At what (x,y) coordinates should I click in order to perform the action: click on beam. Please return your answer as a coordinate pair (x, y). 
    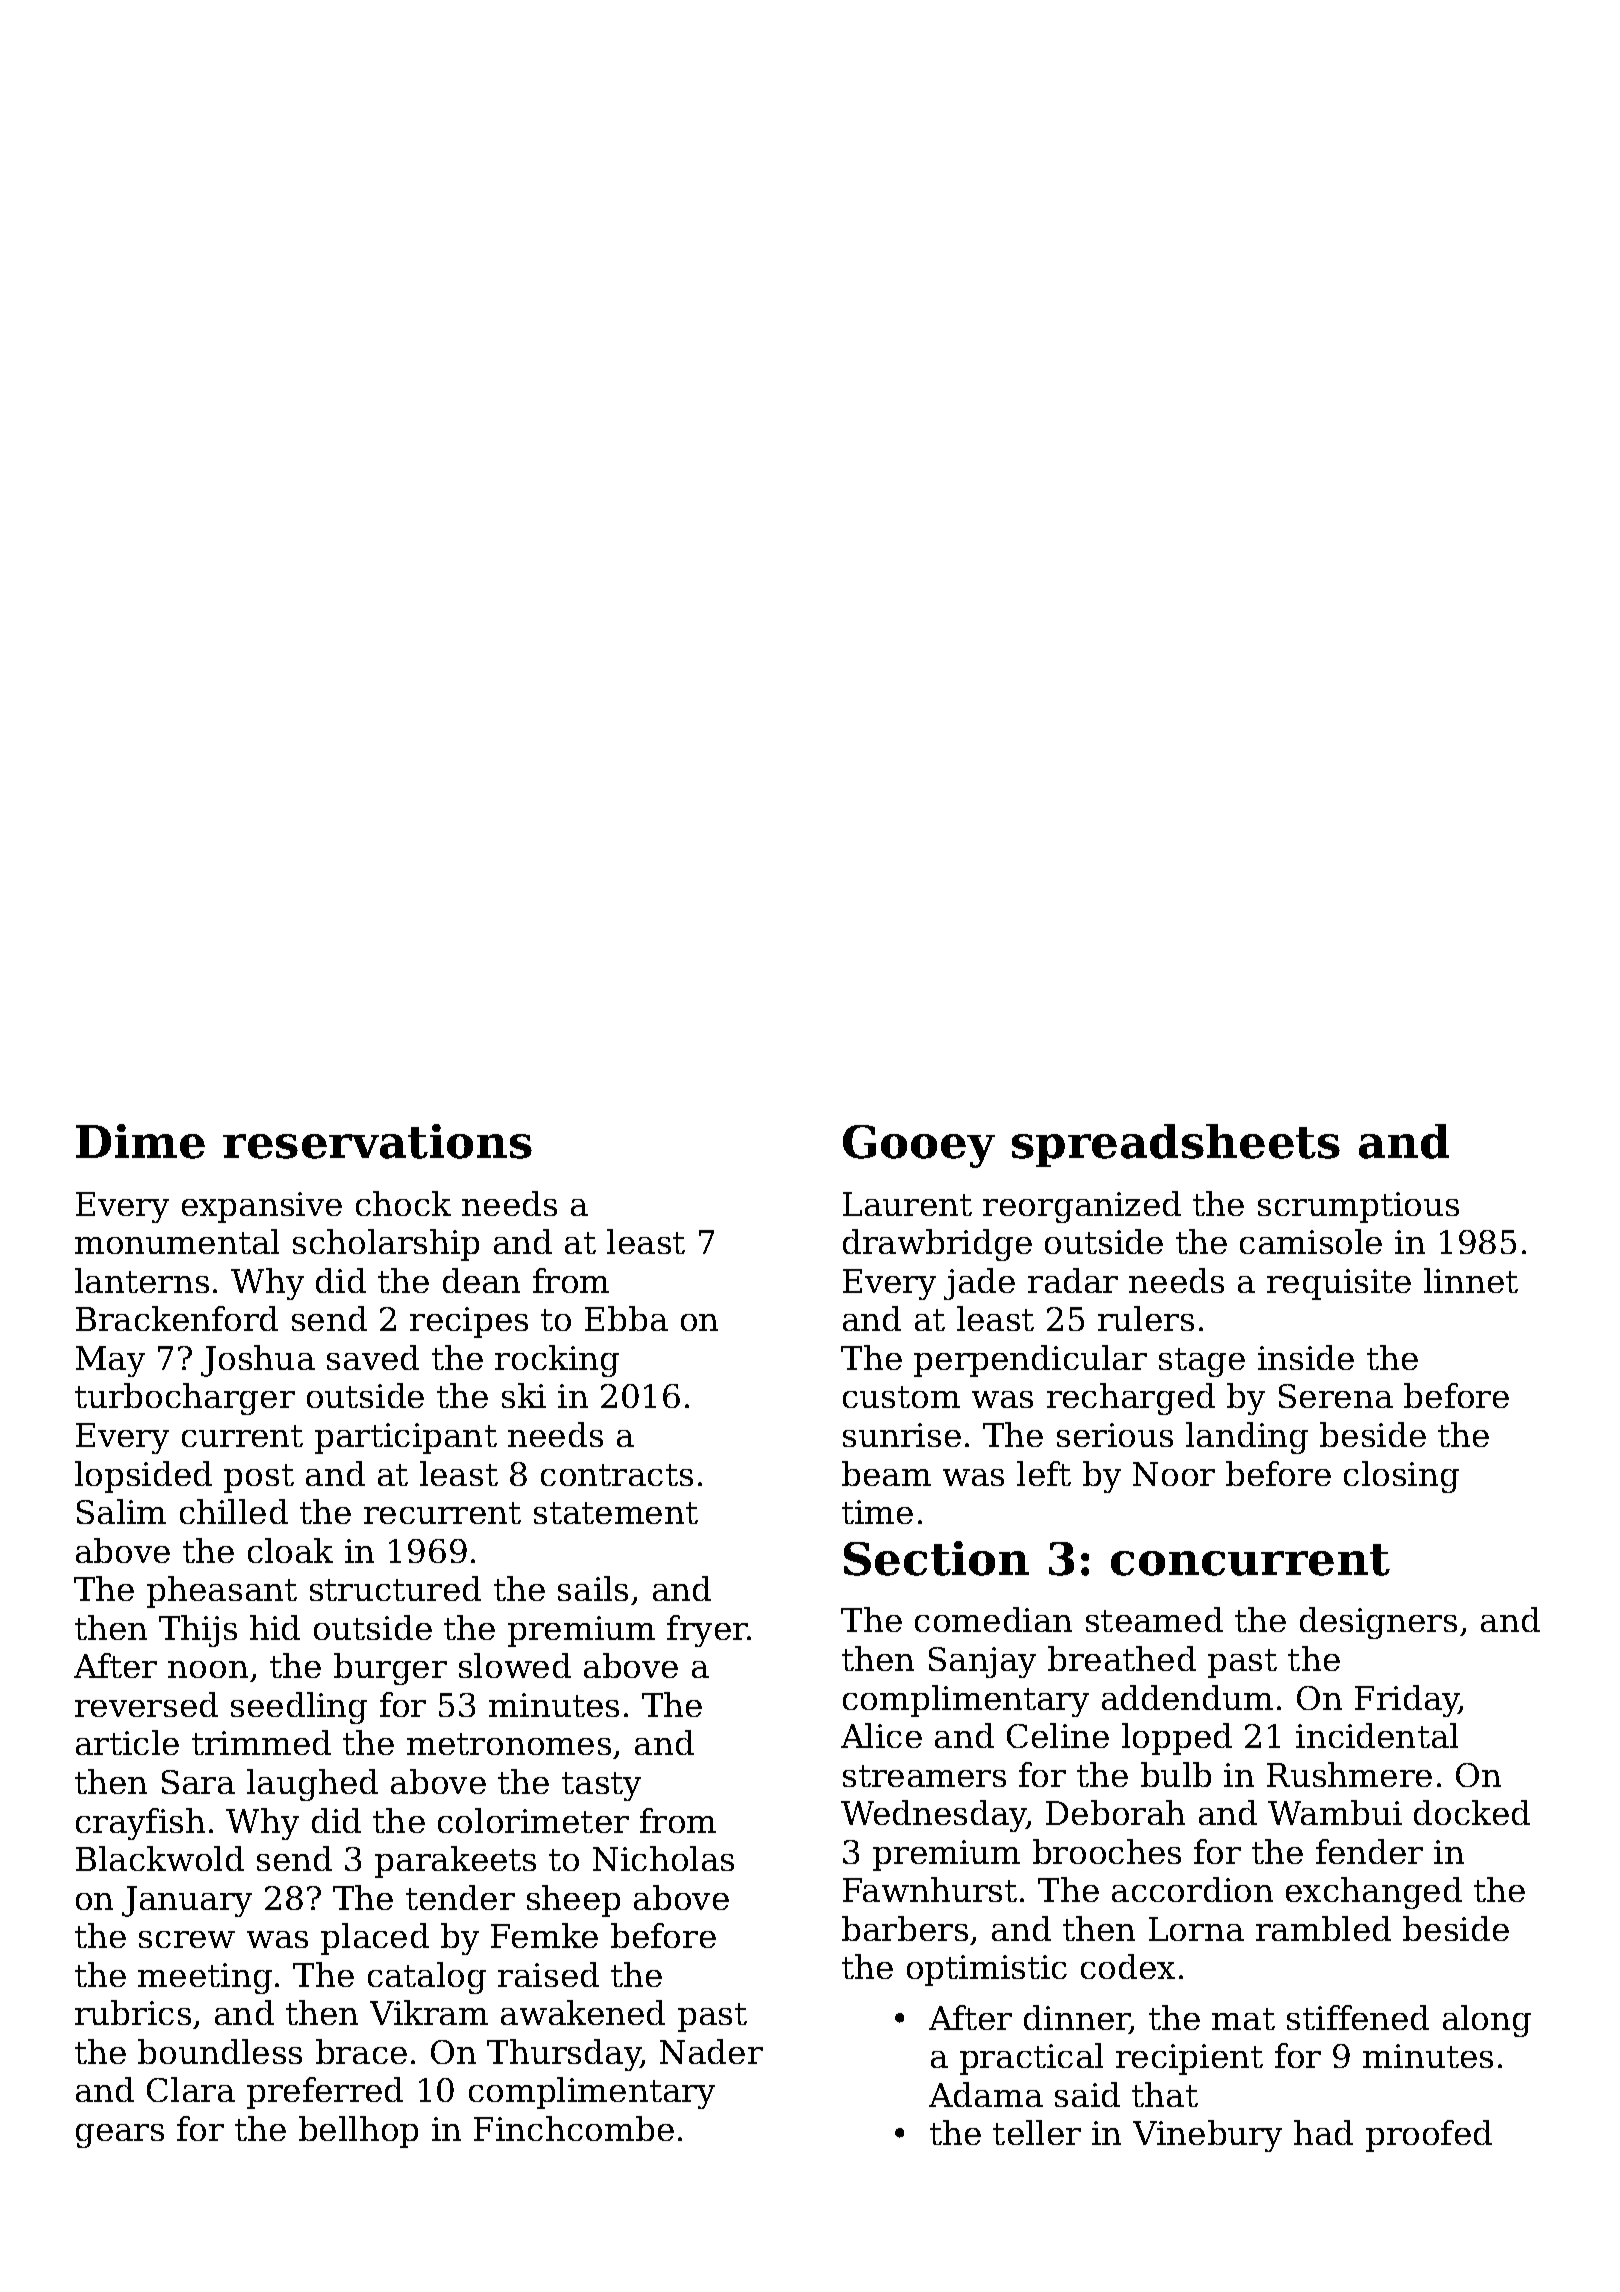
    Looking at the image, I should click on (886, 1473).
